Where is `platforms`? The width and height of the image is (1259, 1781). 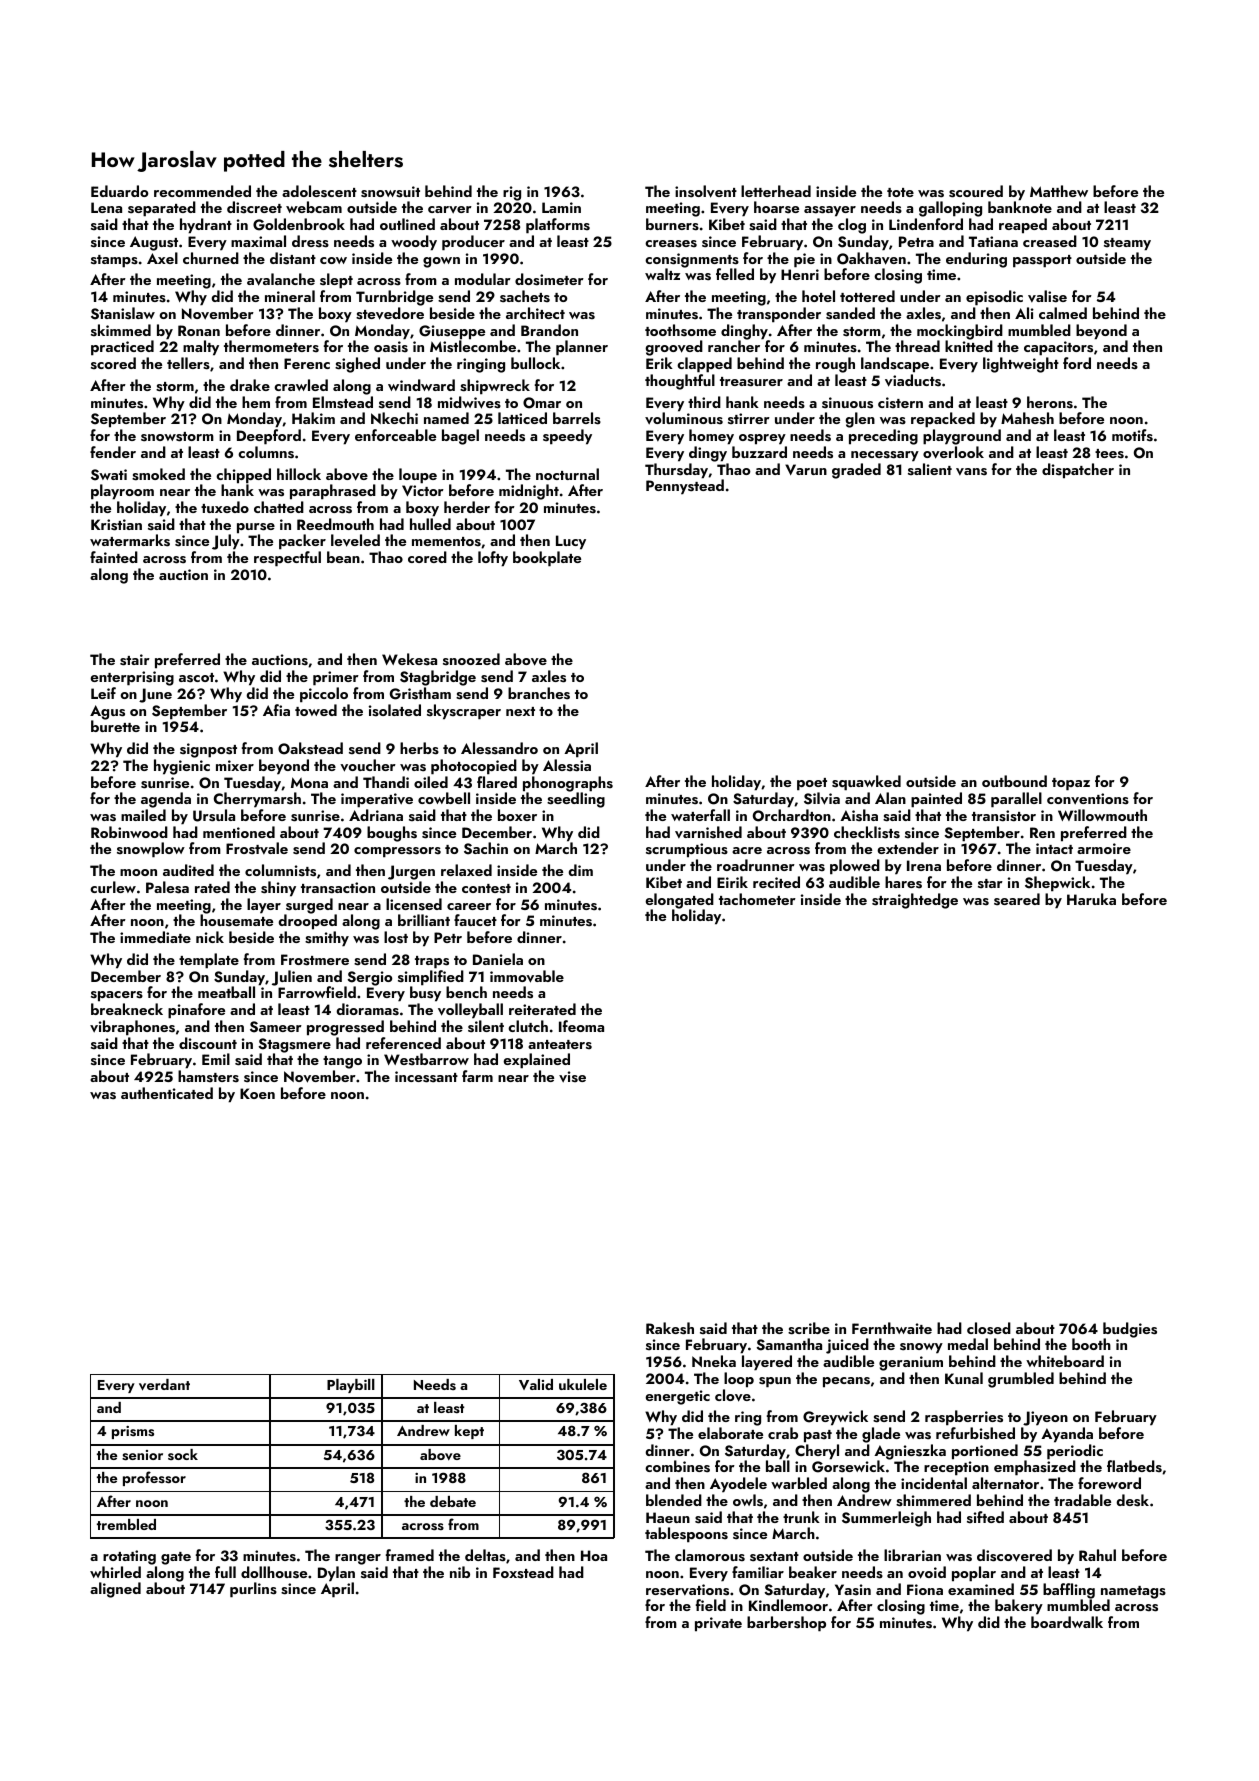 platforms is located at coordinates (558, 226).
